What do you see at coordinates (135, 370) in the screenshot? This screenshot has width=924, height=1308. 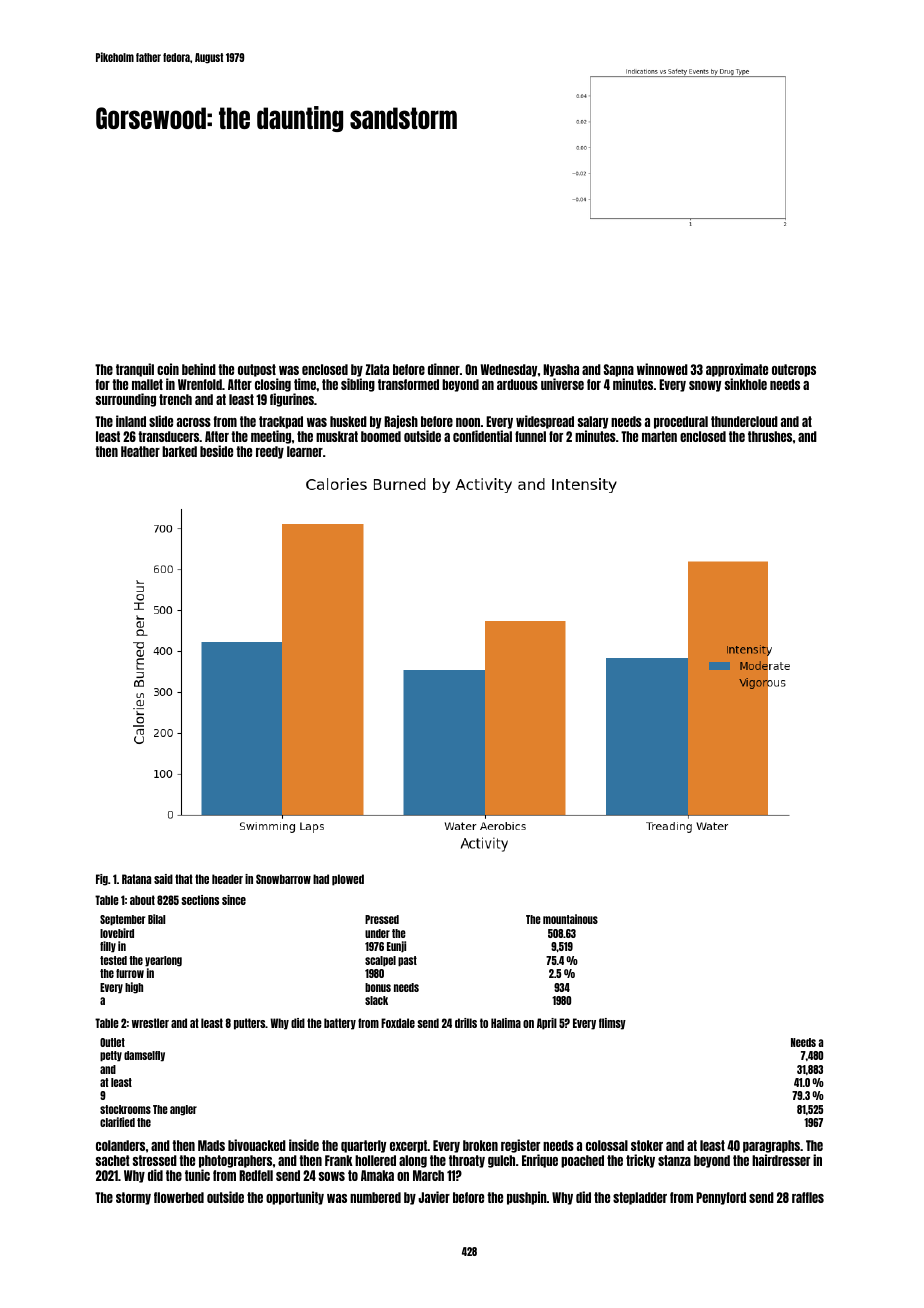 I see `tranquil` at bounding box center [135, 370].
